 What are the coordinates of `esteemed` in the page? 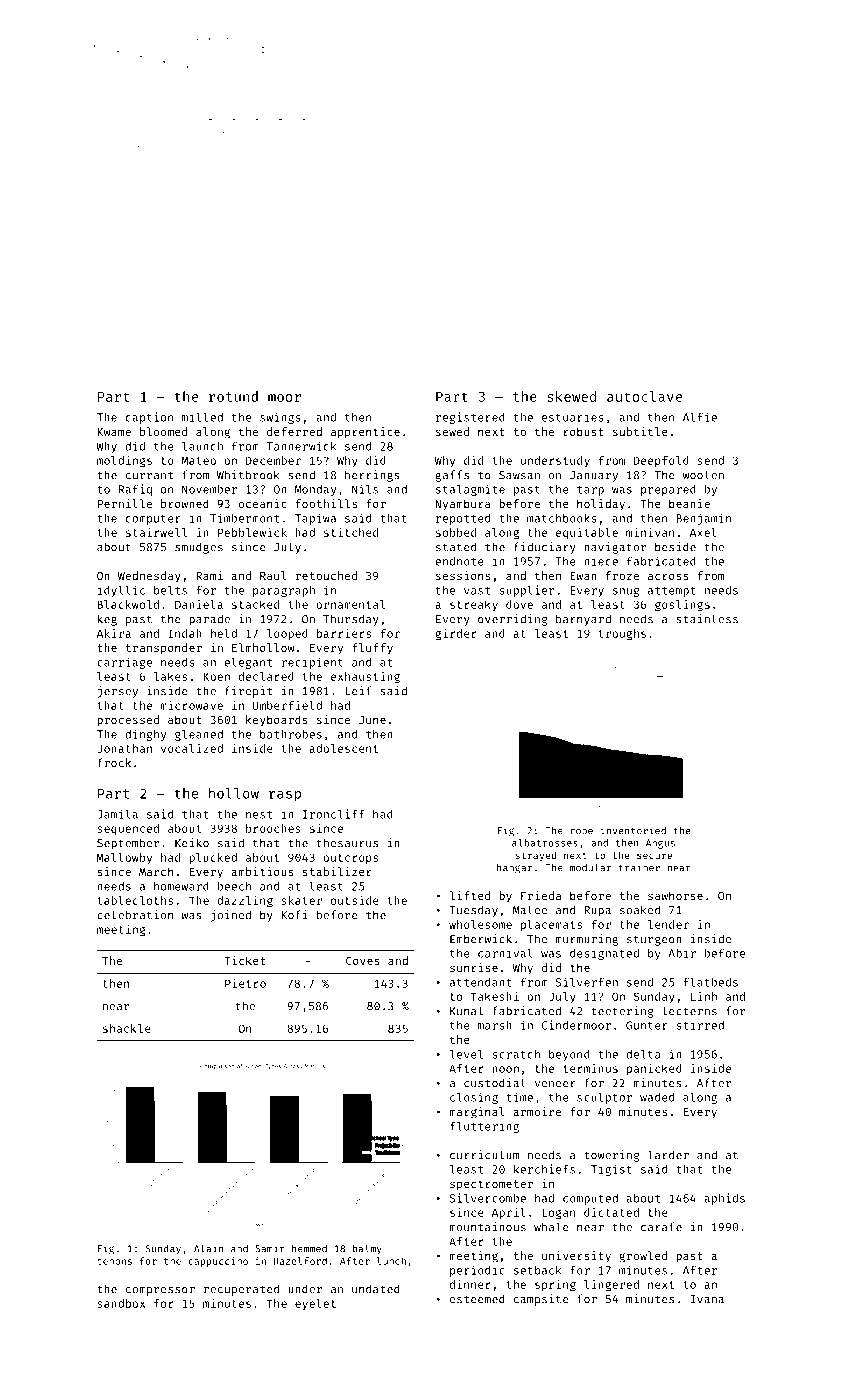 It's located at (477, 1299).
